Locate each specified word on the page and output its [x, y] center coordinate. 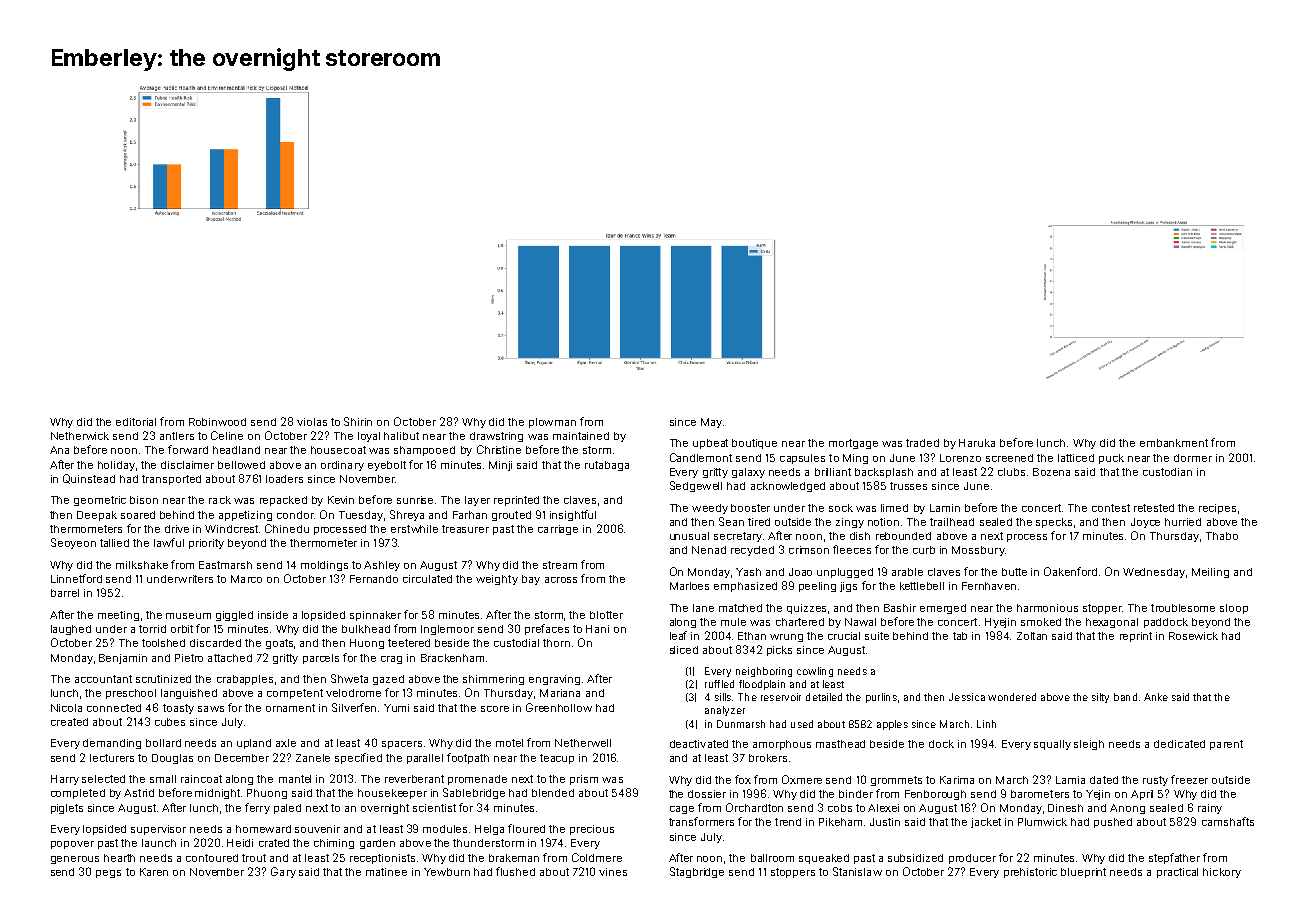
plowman [552, 423]
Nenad [709, 550]
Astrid [139, 793]
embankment [1174, 443]
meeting [118, 616]
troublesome [1183, 608]
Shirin [358, 421]
